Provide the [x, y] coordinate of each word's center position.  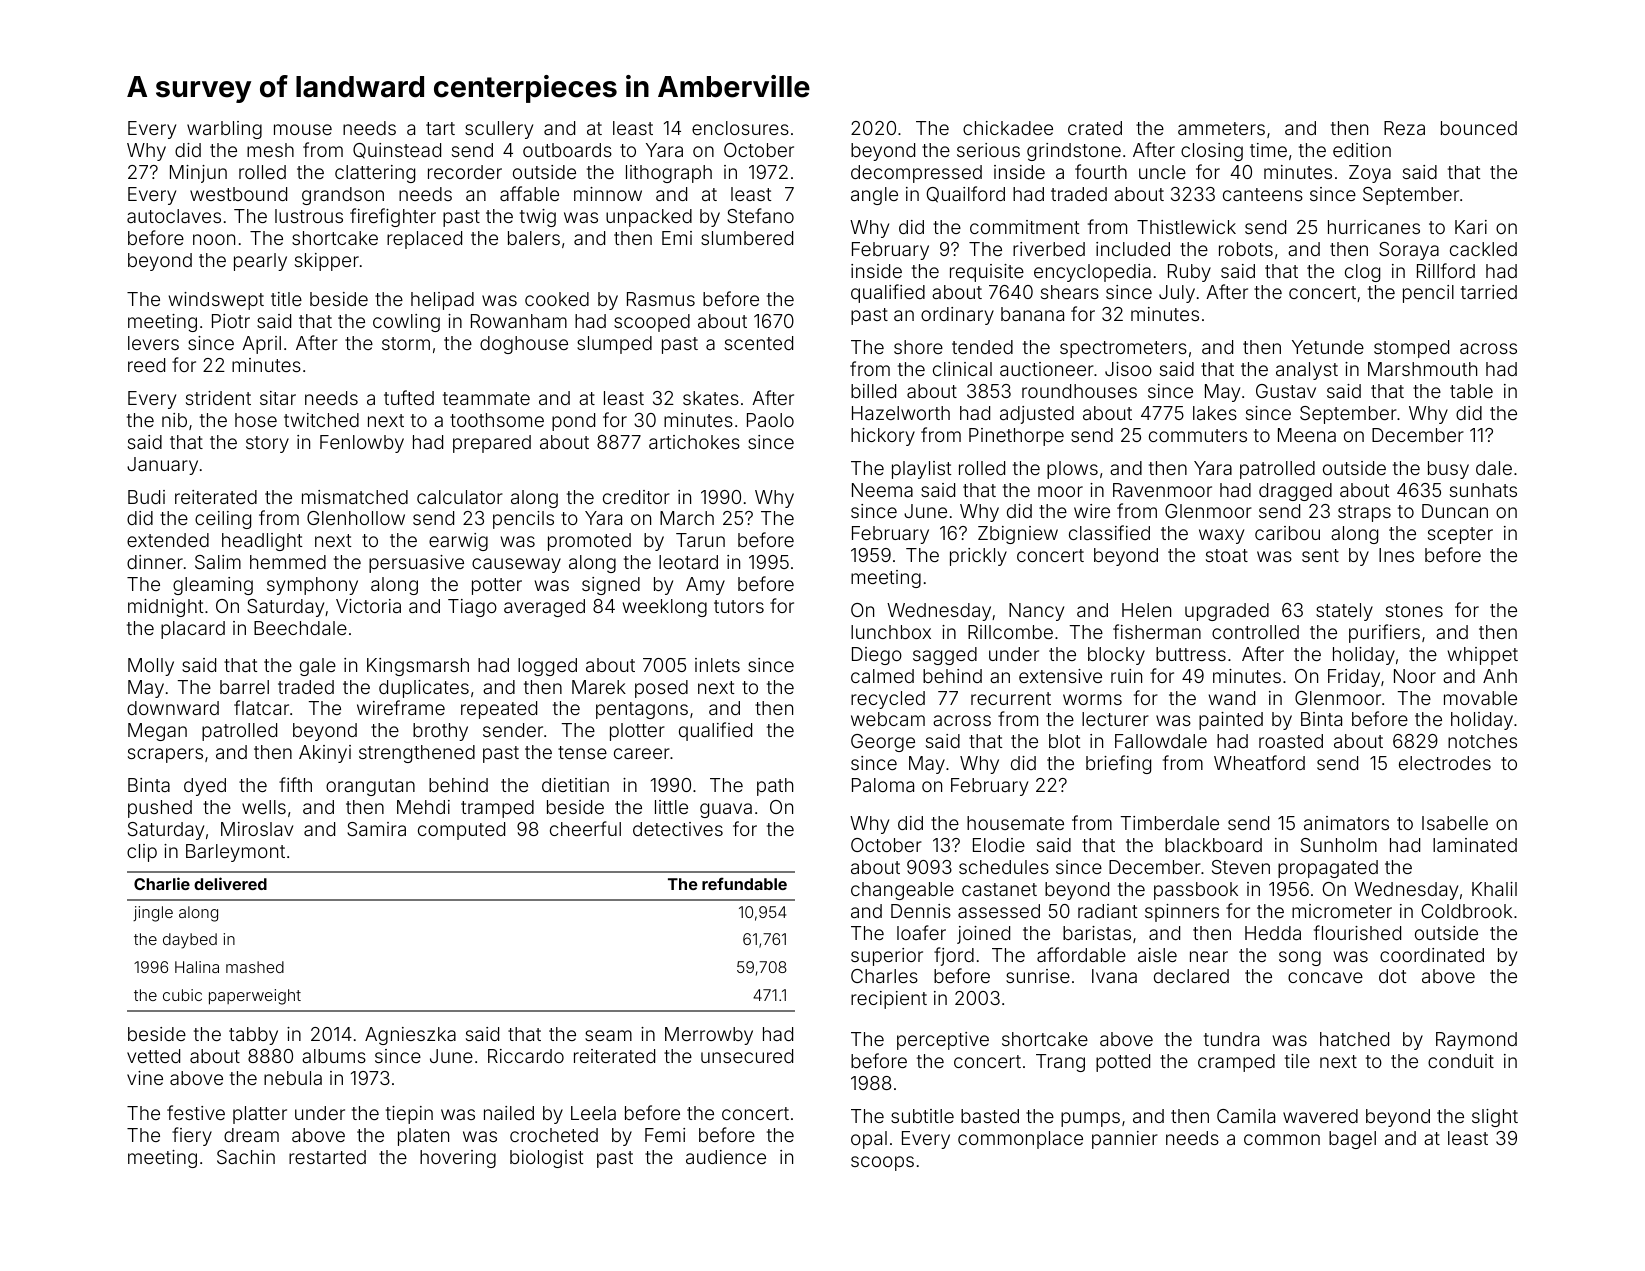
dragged [1295, 492]
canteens [1263, 194]
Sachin [246, 1157]
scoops [882, 1163]
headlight [262, 542]
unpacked [649, 218]
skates [711, 398]
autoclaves [174, 216]
